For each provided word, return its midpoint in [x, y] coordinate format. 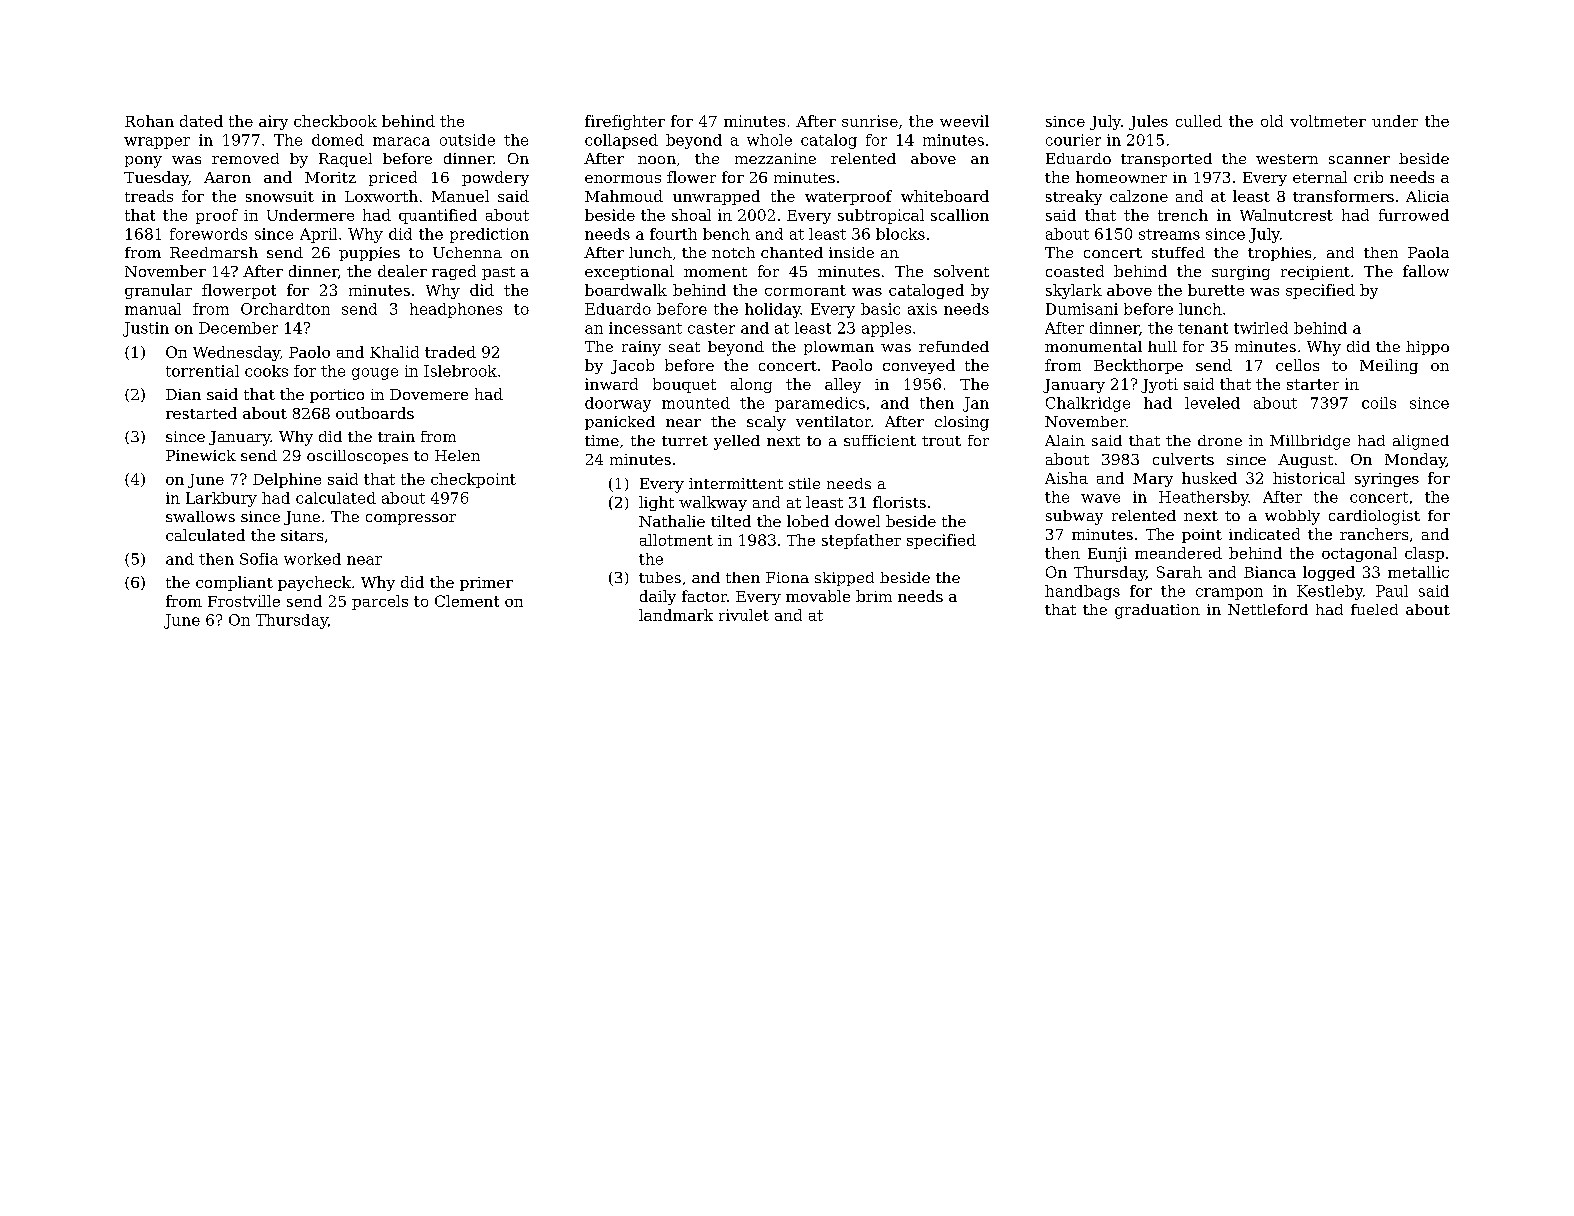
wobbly [1292, 517]
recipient [1315, 273]
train [396, 436]
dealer [402, 271]
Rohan [149, 121]
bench [726, 234]
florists [899, 502]
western [1287, 159]
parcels [380, 602]
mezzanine [775, 158]
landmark [676, 615]
